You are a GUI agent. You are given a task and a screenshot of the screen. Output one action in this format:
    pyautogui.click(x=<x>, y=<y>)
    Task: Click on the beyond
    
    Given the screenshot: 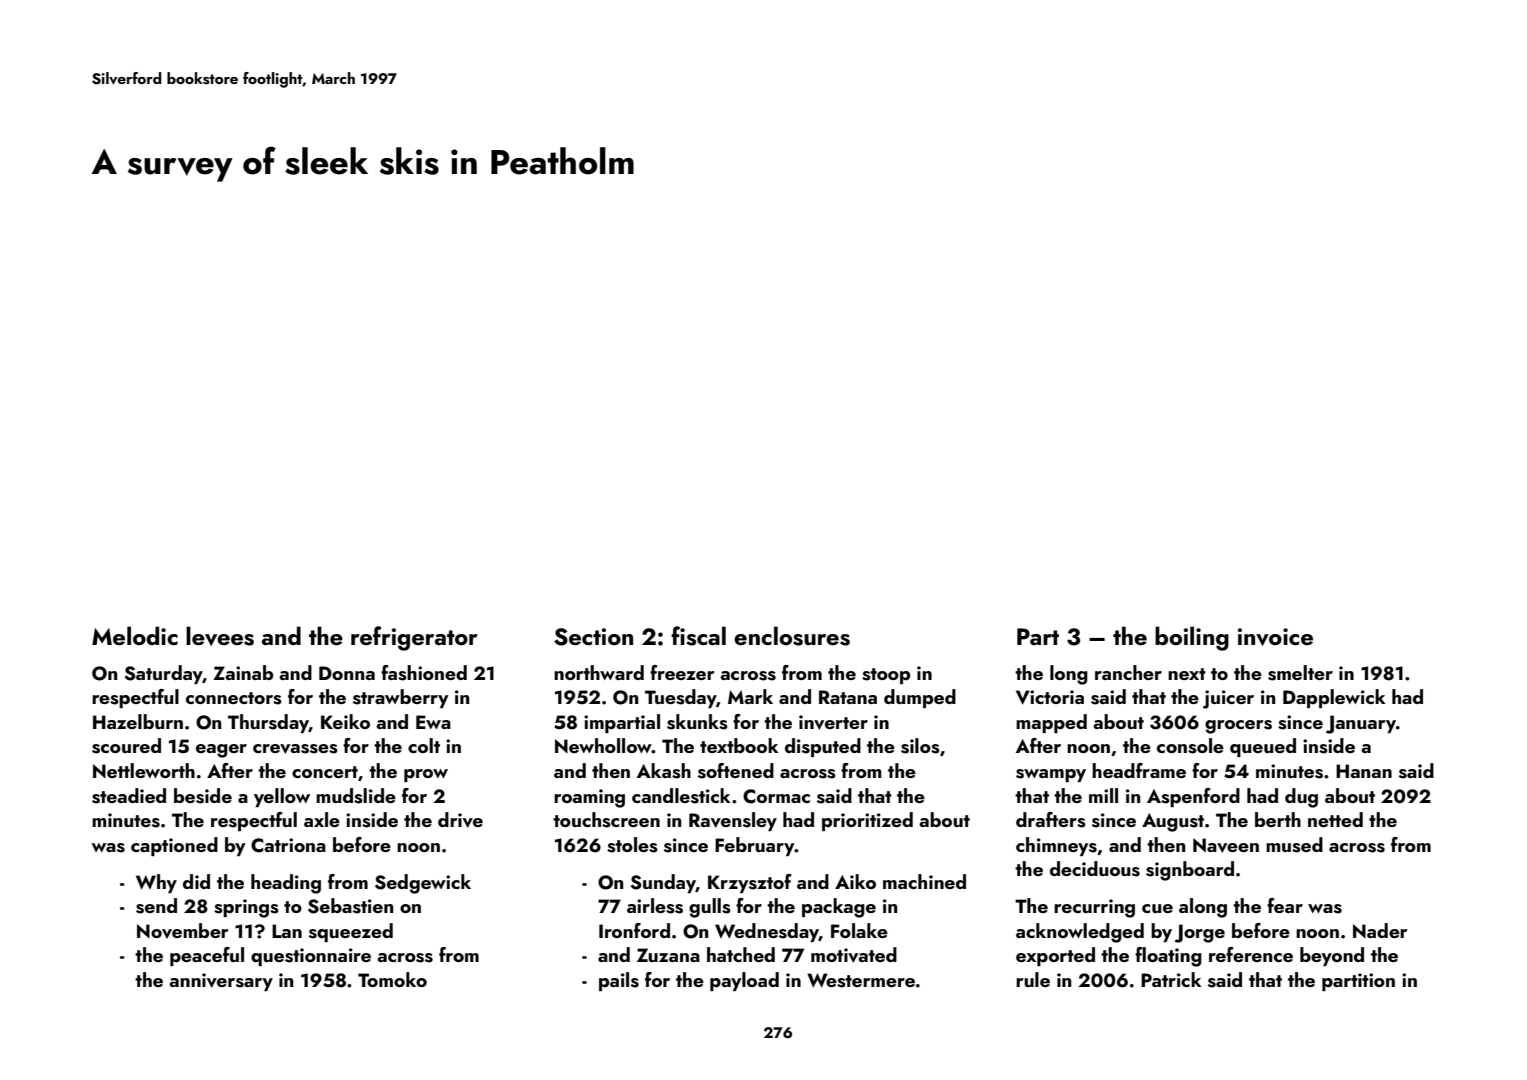 What is the action you would take?
    pyautogui.click(x=1332, y=956)
